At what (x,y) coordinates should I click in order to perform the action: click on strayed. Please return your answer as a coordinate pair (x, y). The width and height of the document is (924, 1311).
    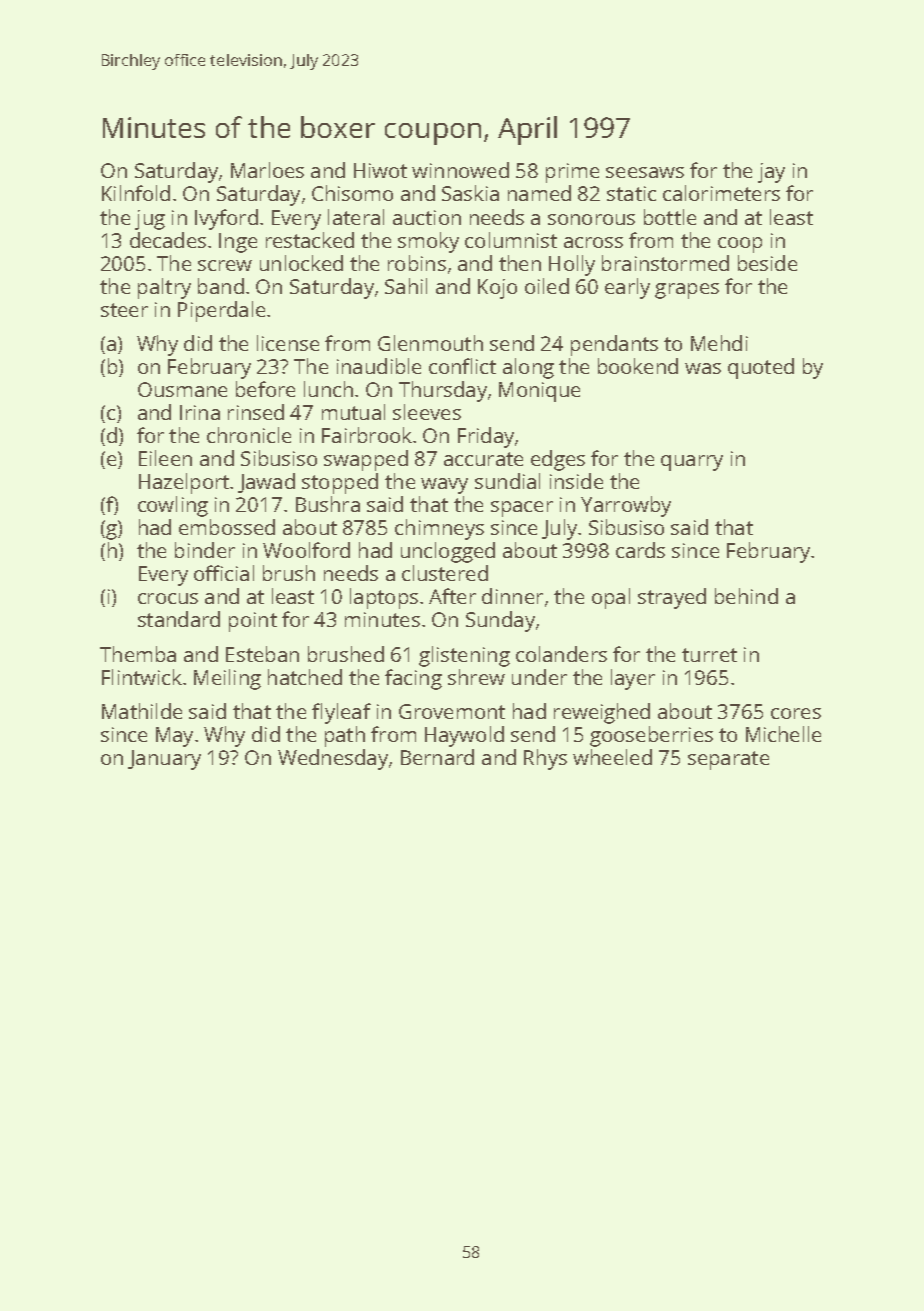
    Looking at the image, I should click on (672, 598).
